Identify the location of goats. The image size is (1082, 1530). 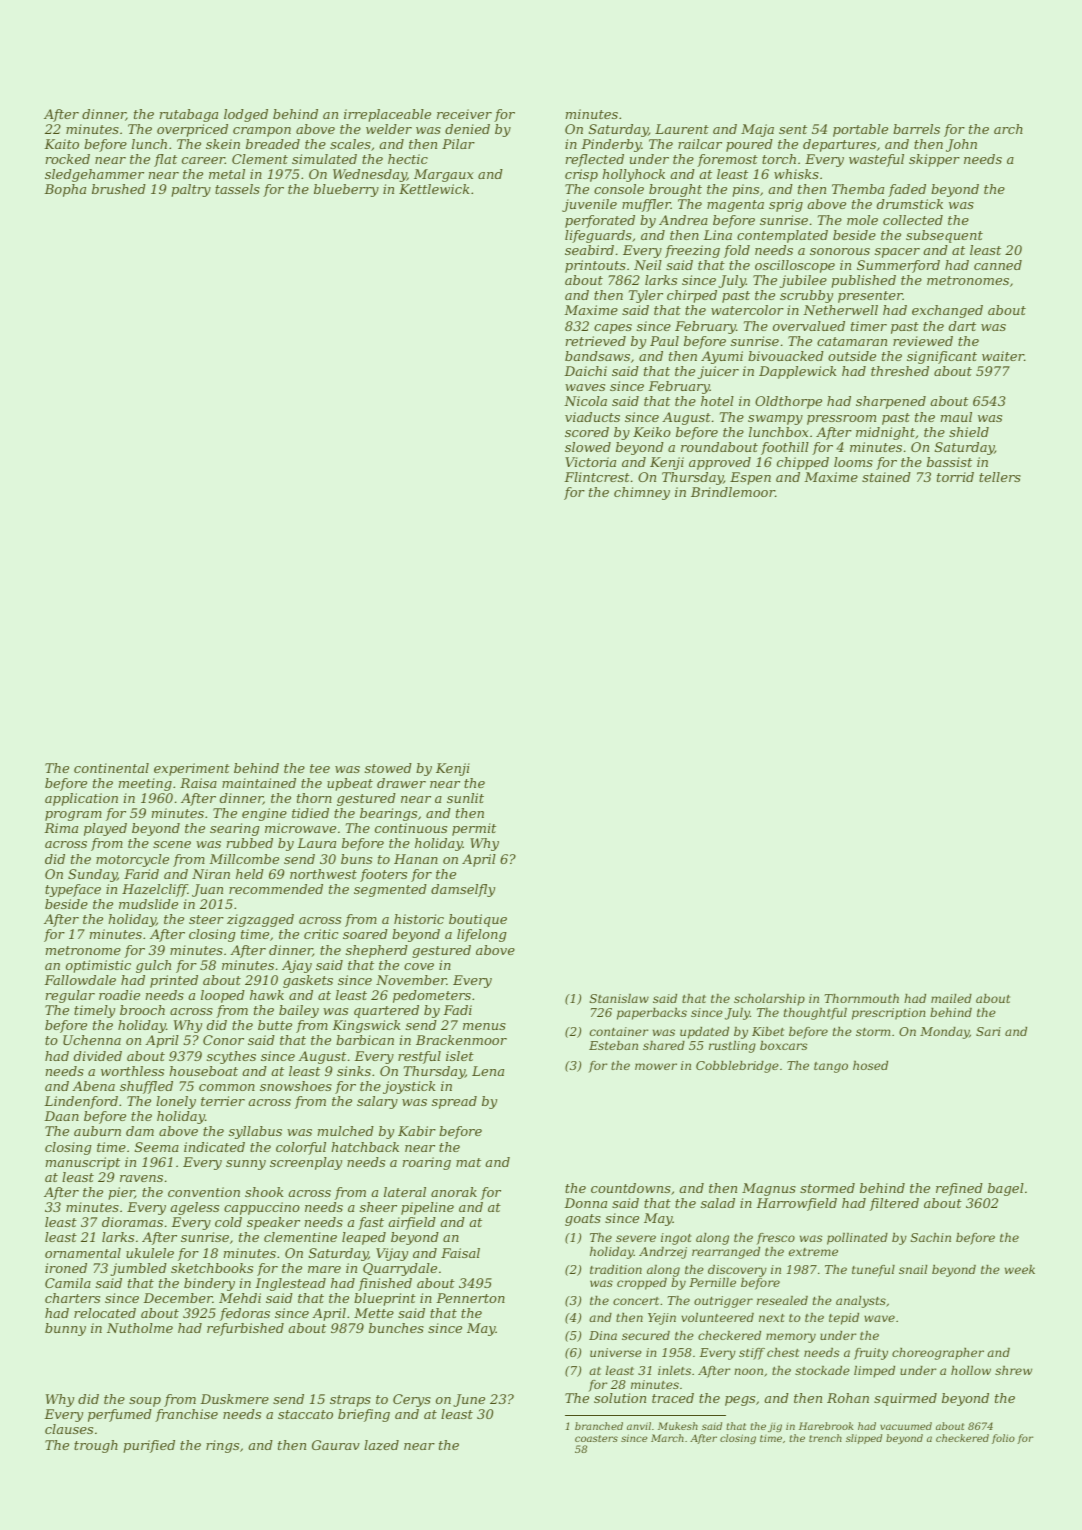
(583, 1220).
